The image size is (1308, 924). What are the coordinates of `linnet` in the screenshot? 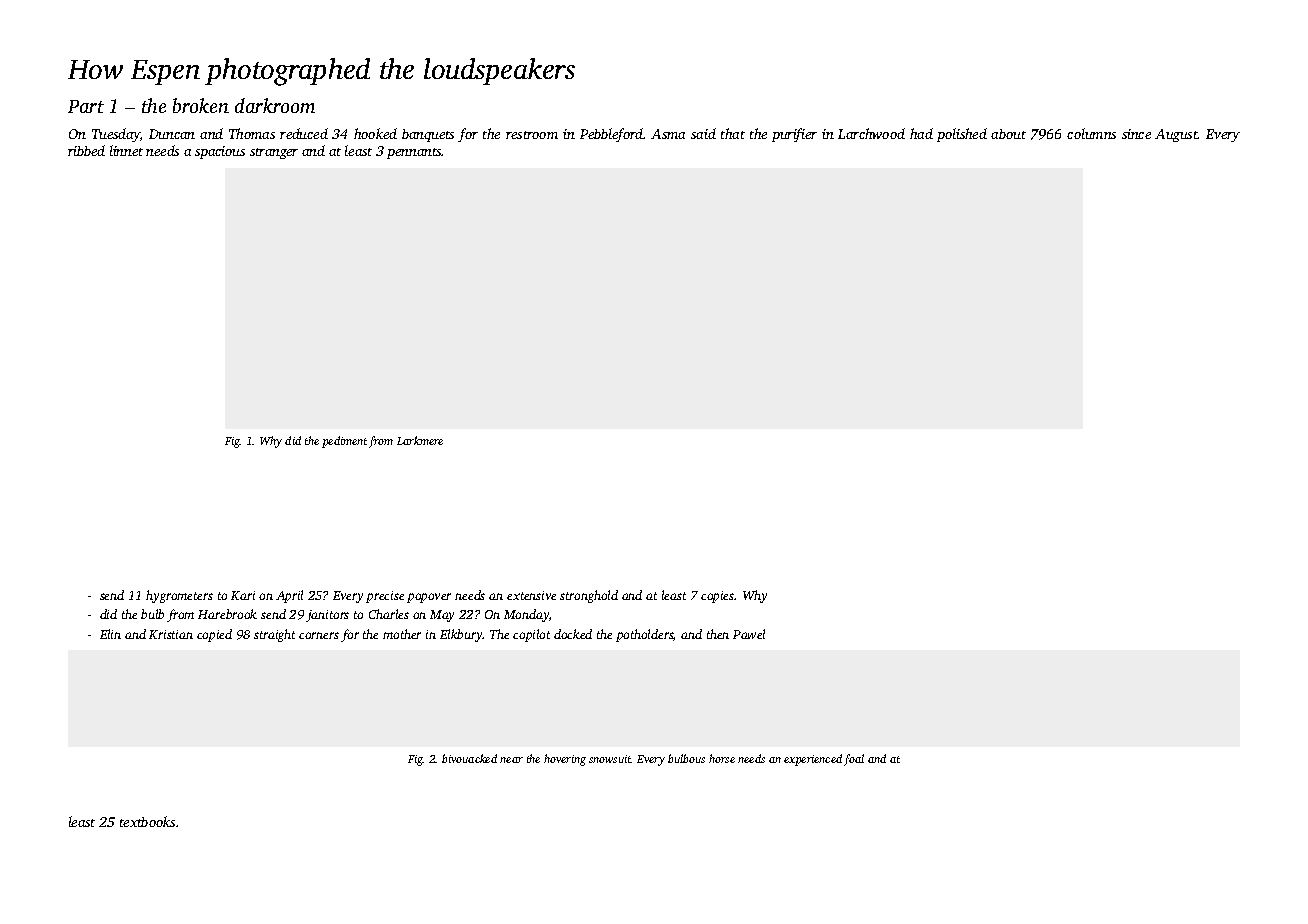 It's located at (126, 150).
